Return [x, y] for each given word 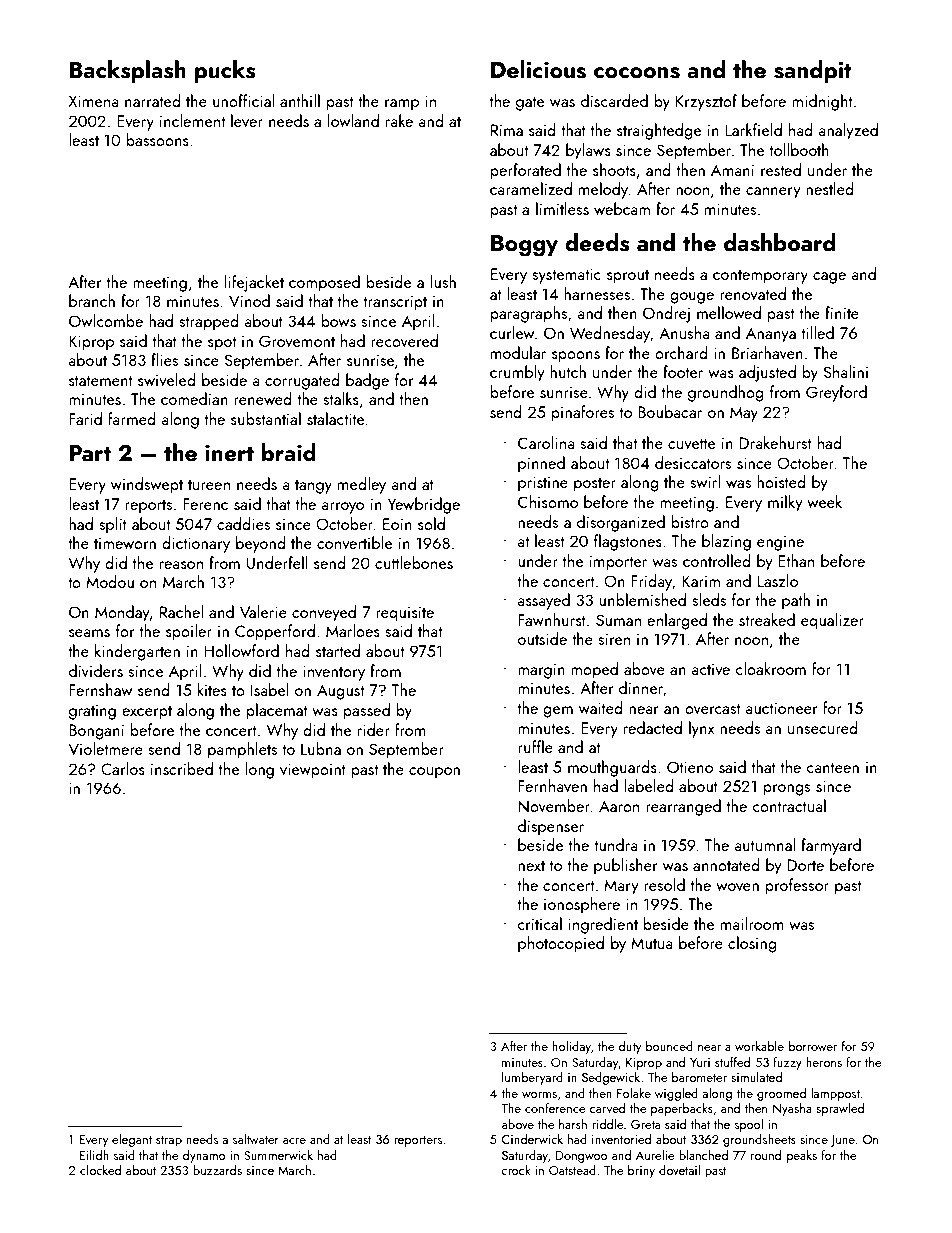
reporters [418, 1141]
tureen [209, 485]
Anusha [684, 332]
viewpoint [313, 771]
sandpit [812, 71]
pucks [225, 71]
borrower [813, 1046]
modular [518, 352]
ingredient [603, 925]
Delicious [538, 69]
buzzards [217, 1170]
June [842, 1141]
